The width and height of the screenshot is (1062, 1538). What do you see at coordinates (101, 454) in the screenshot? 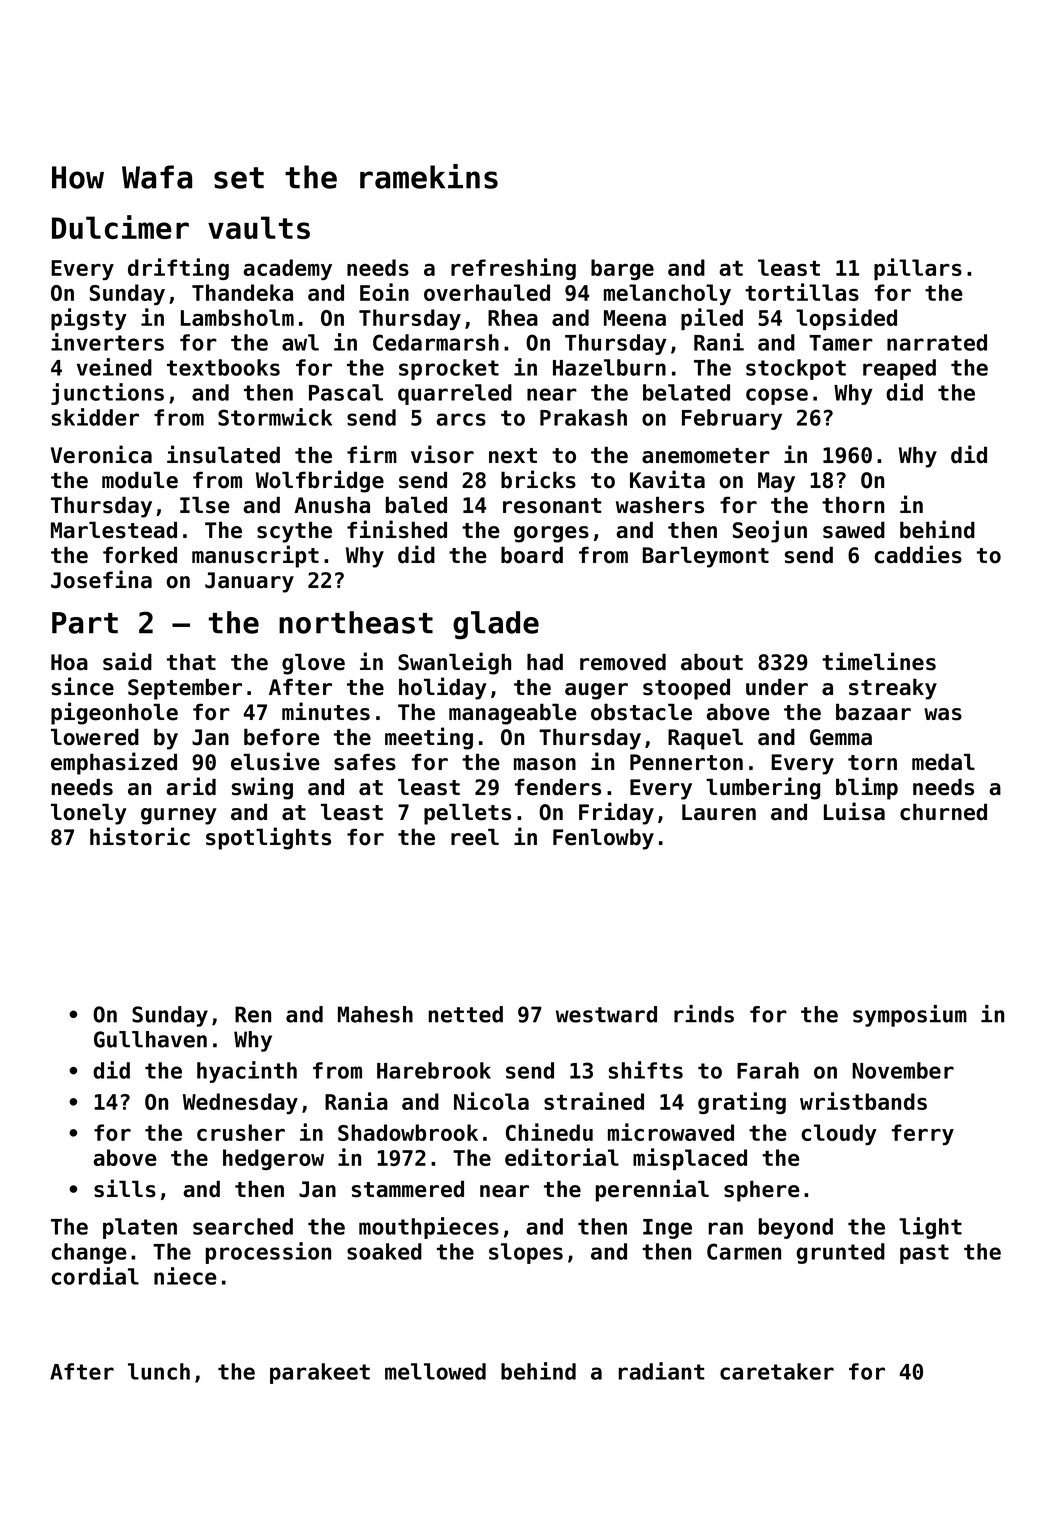
I see `Veronica` at bounding box center [101, 454].
